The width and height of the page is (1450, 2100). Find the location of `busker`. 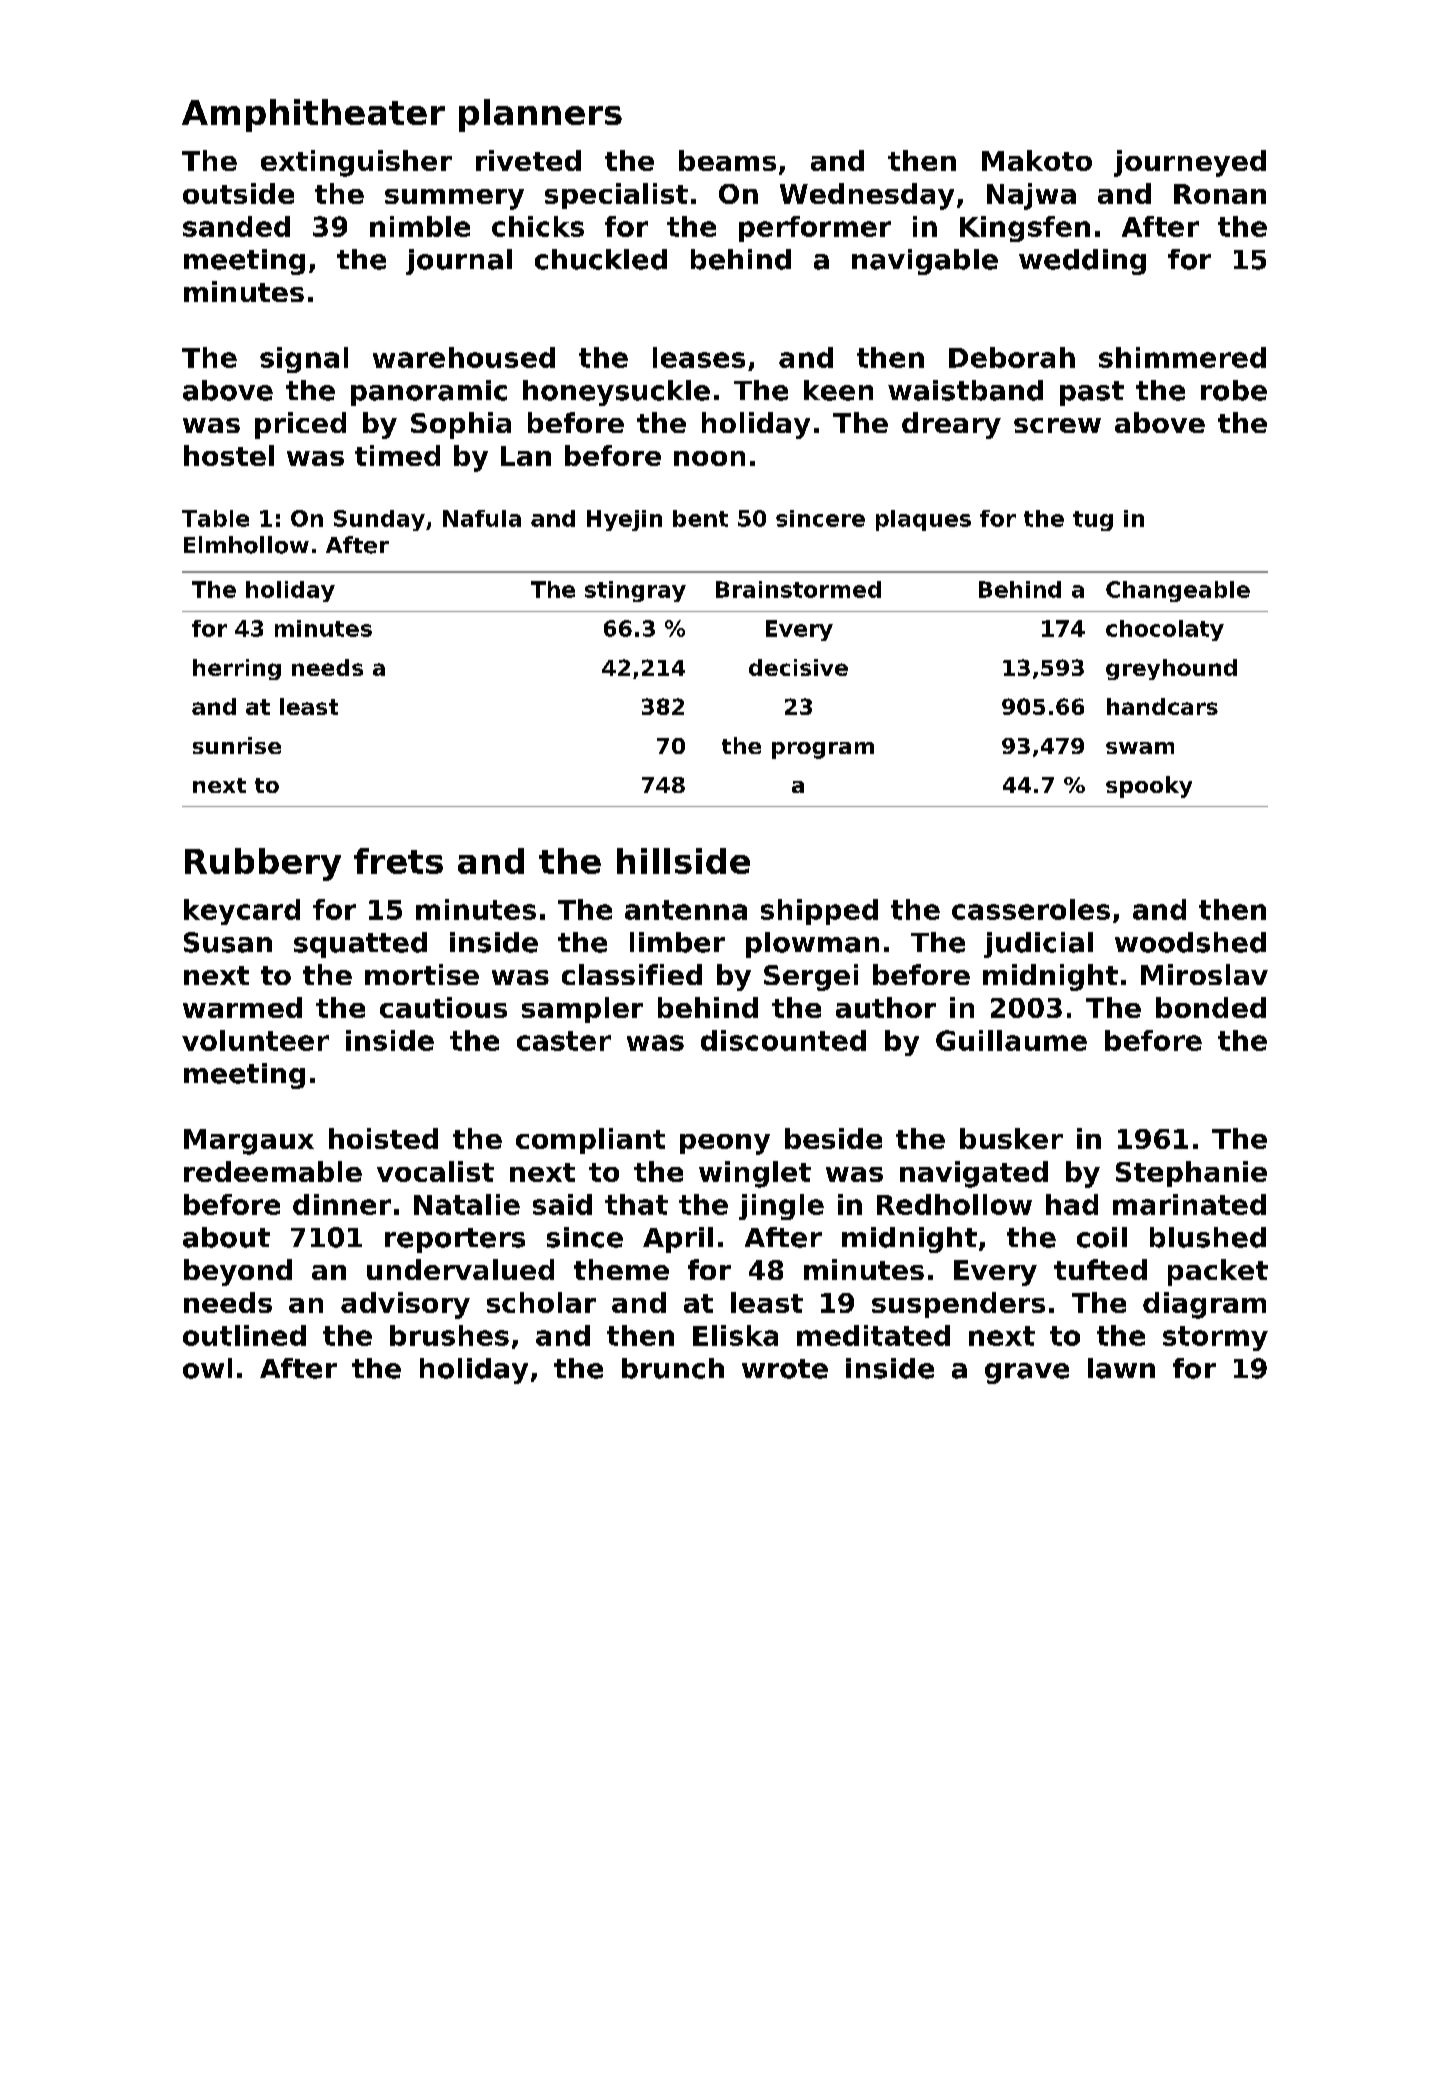

busker is located at coordinates (1011, 1138).
